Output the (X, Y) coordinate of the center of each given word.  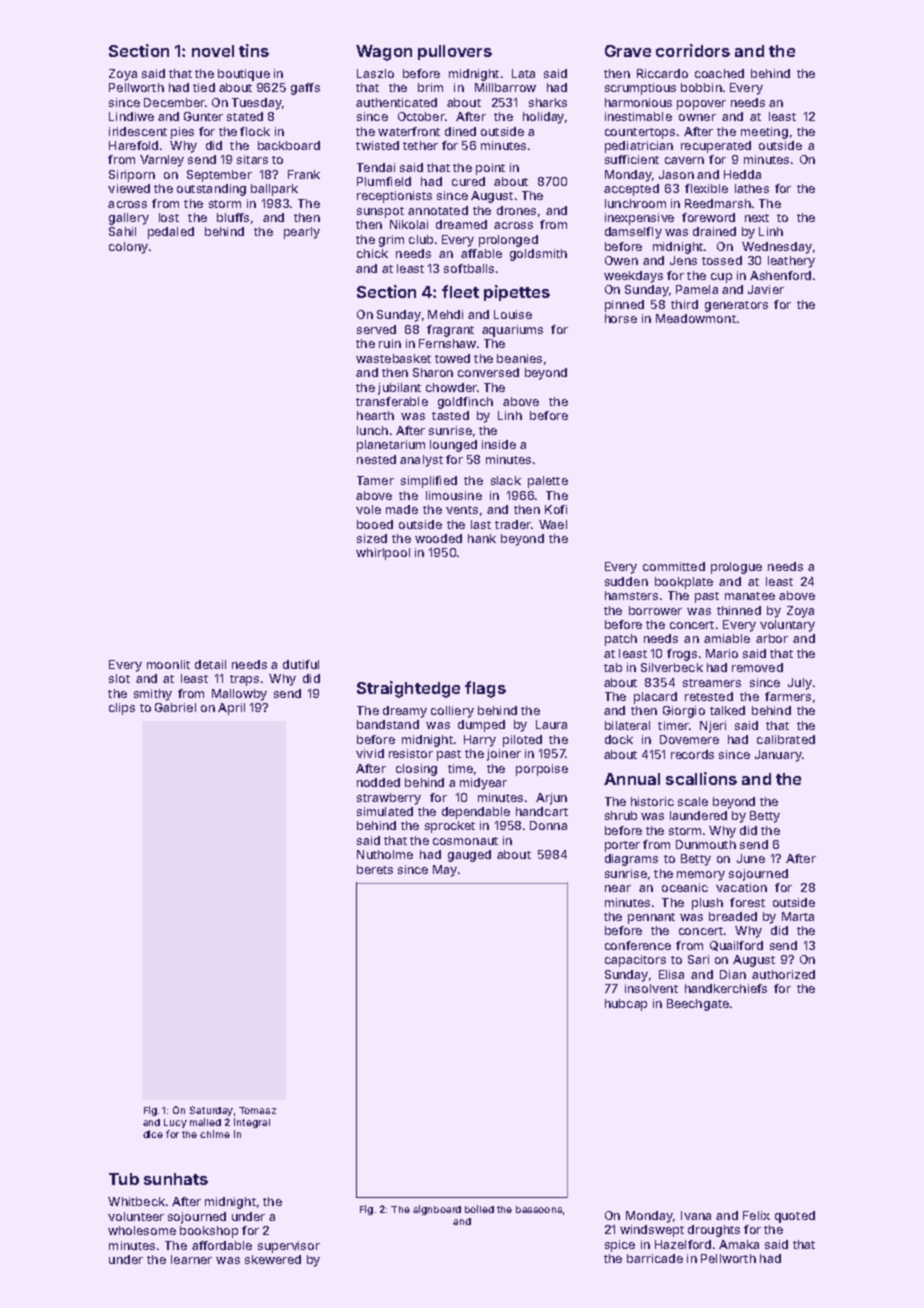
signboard (437, 1210)
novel (213, 51)
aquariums (512, 331)
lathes (752, 188)
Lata (523, 73)
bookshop (209, 1232)
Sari (698, 959)
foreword (708, 217)
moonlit (168, 664)
